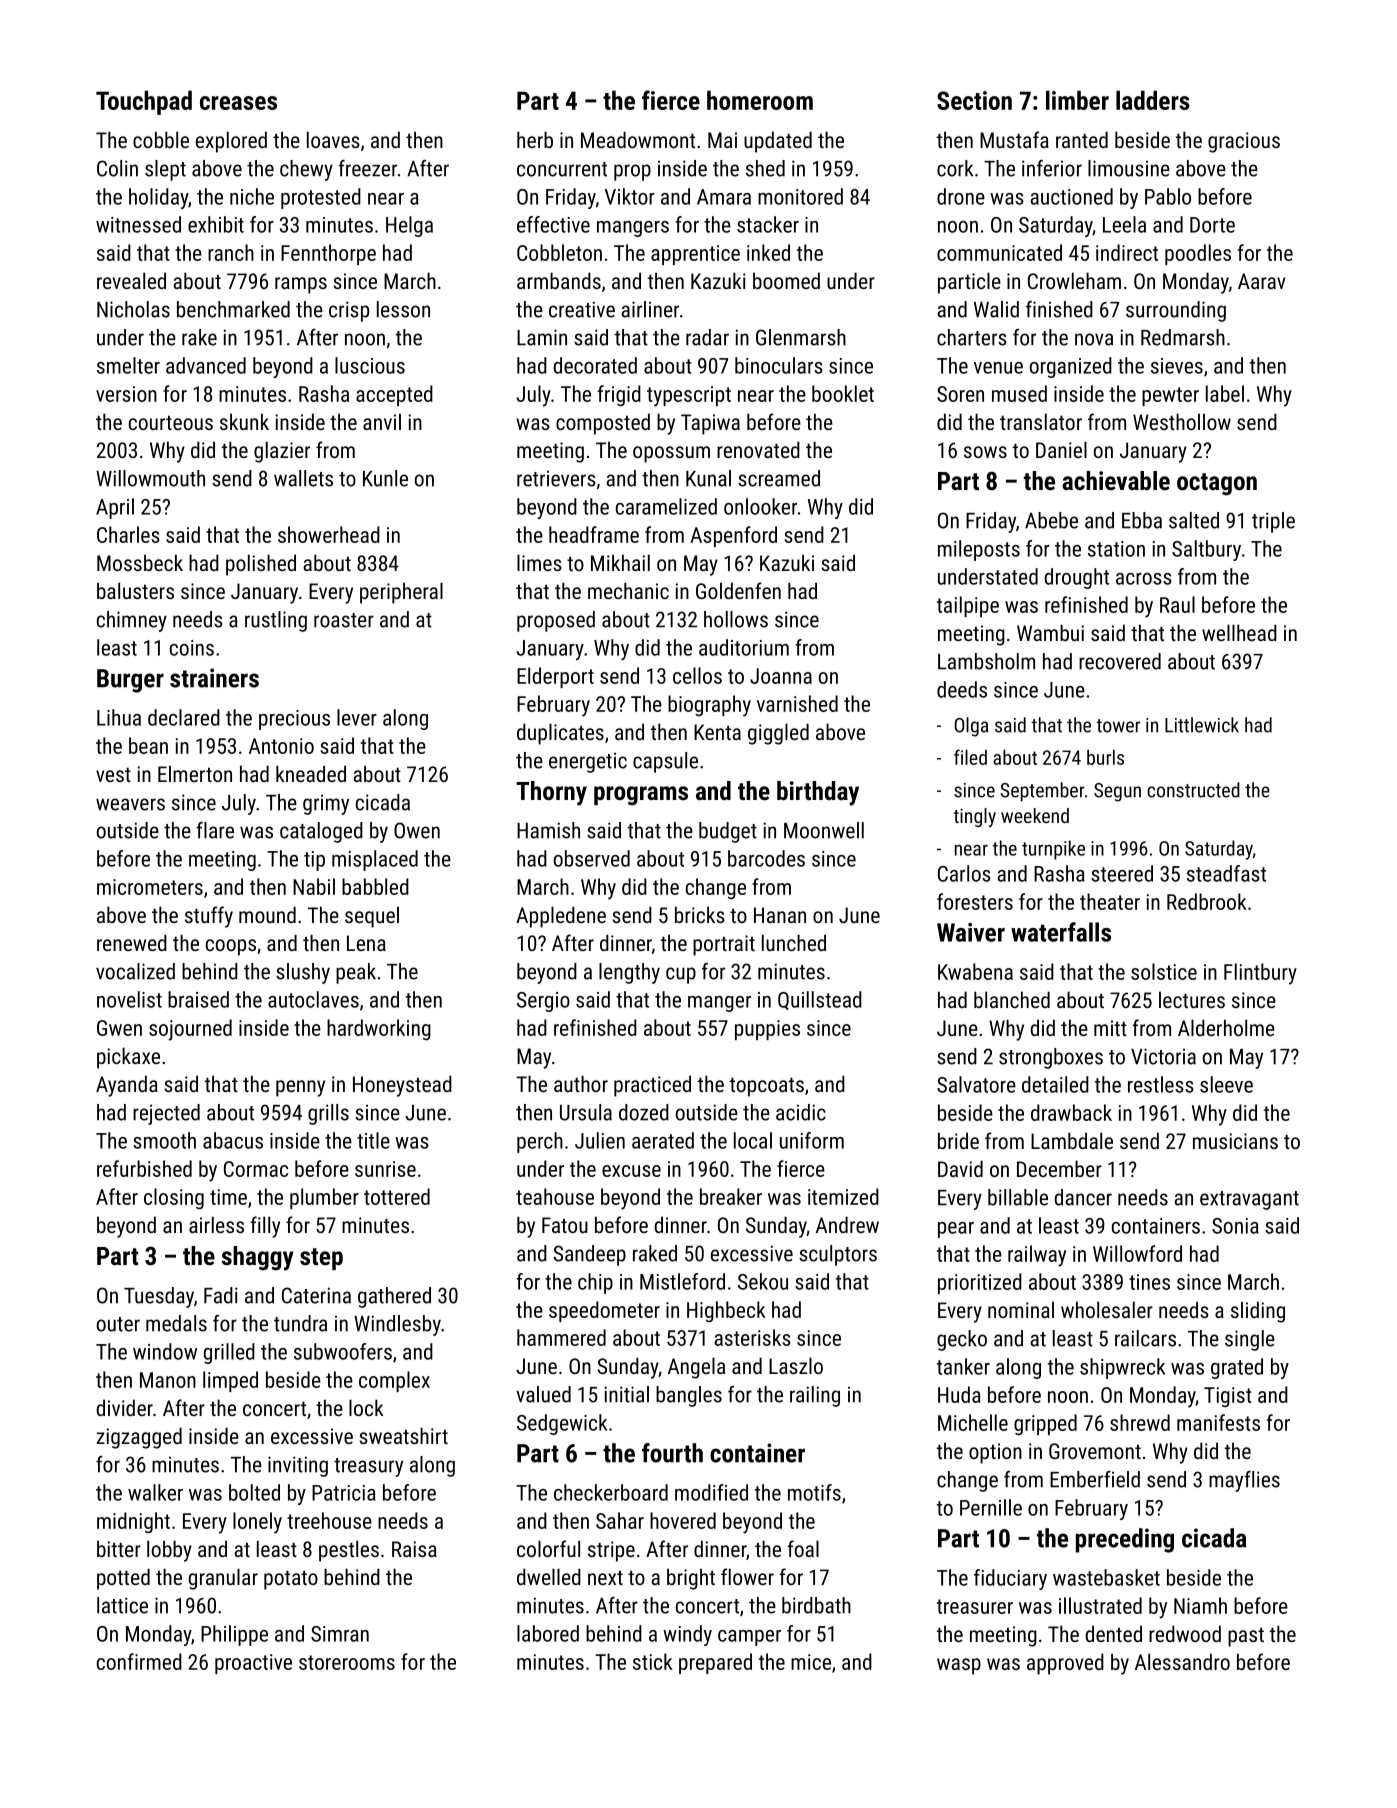 Image resolution: width=1397 pixels, height=1808 pixels. Describe the element at coordinates (265, 1227) in the page. I see `filly` at that location.
